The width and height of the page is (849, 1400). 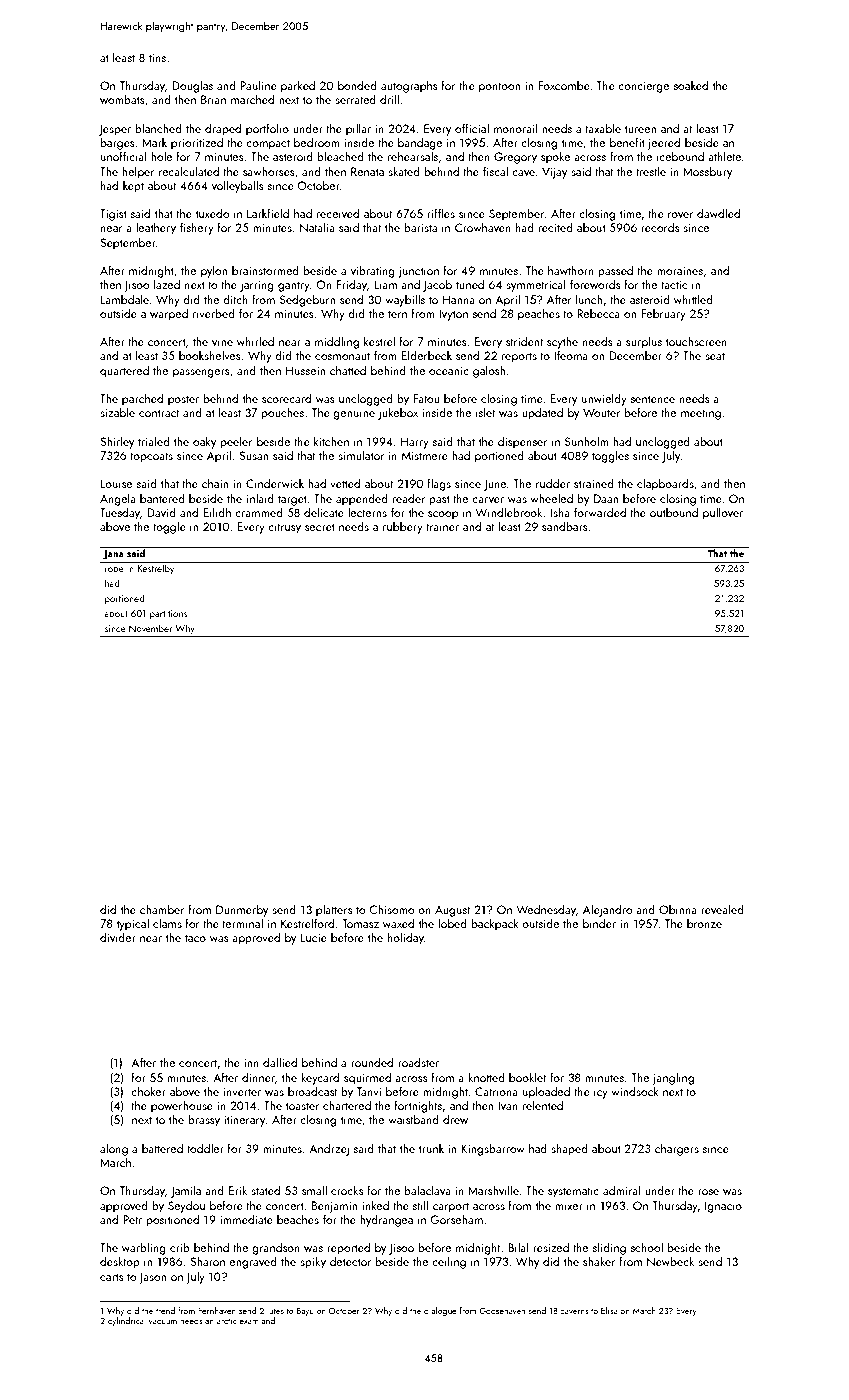 What do you see at coordinates (117, 143) in the page?
I see `barges` at bounding box center [117, 143].
